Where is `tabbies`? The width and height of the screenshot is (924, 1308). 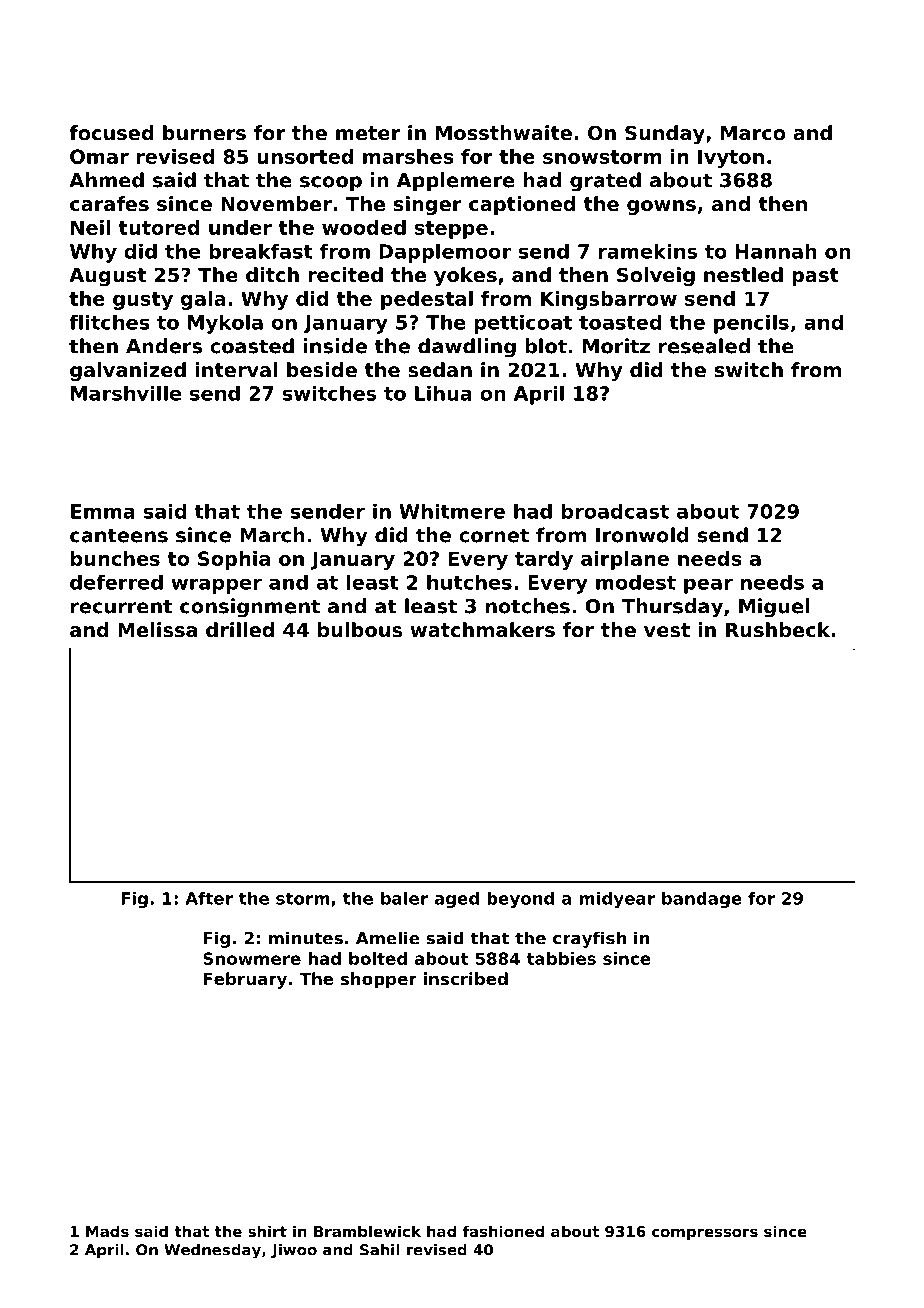 tabbies is located at coordinates (561, 958).
